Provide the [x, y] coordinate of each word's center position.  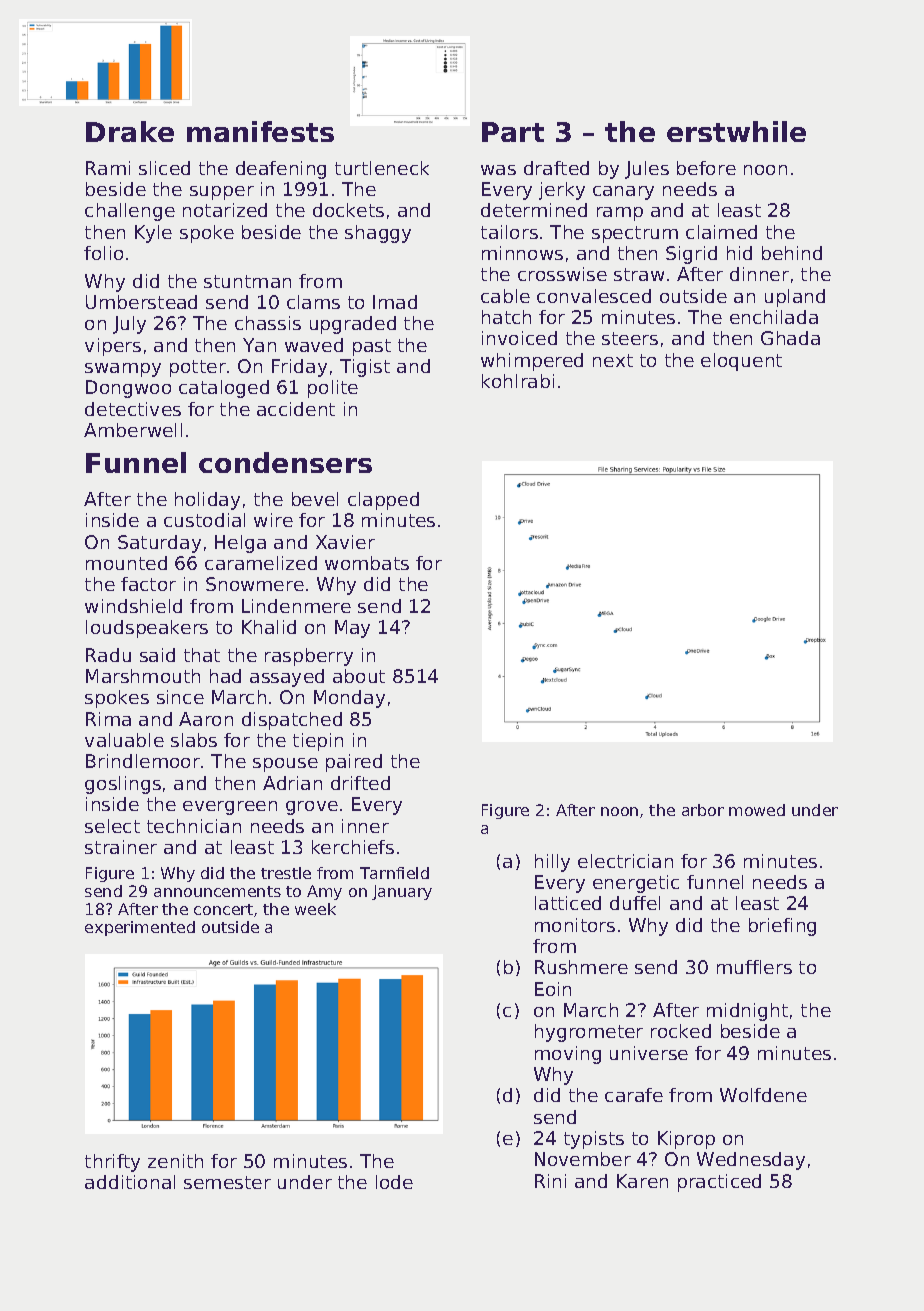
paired [354, 763]
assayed [287, 678]
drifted [360, 783]
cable [505, 296]
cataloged [224, 389]
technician [194, 826]
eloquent [741, 362]
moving [568, 1055]
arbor [703, 810]
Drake [130, 131]
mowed [757, 810]
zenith [175, 1161]
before [706, 168]
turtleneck [382, 168]
